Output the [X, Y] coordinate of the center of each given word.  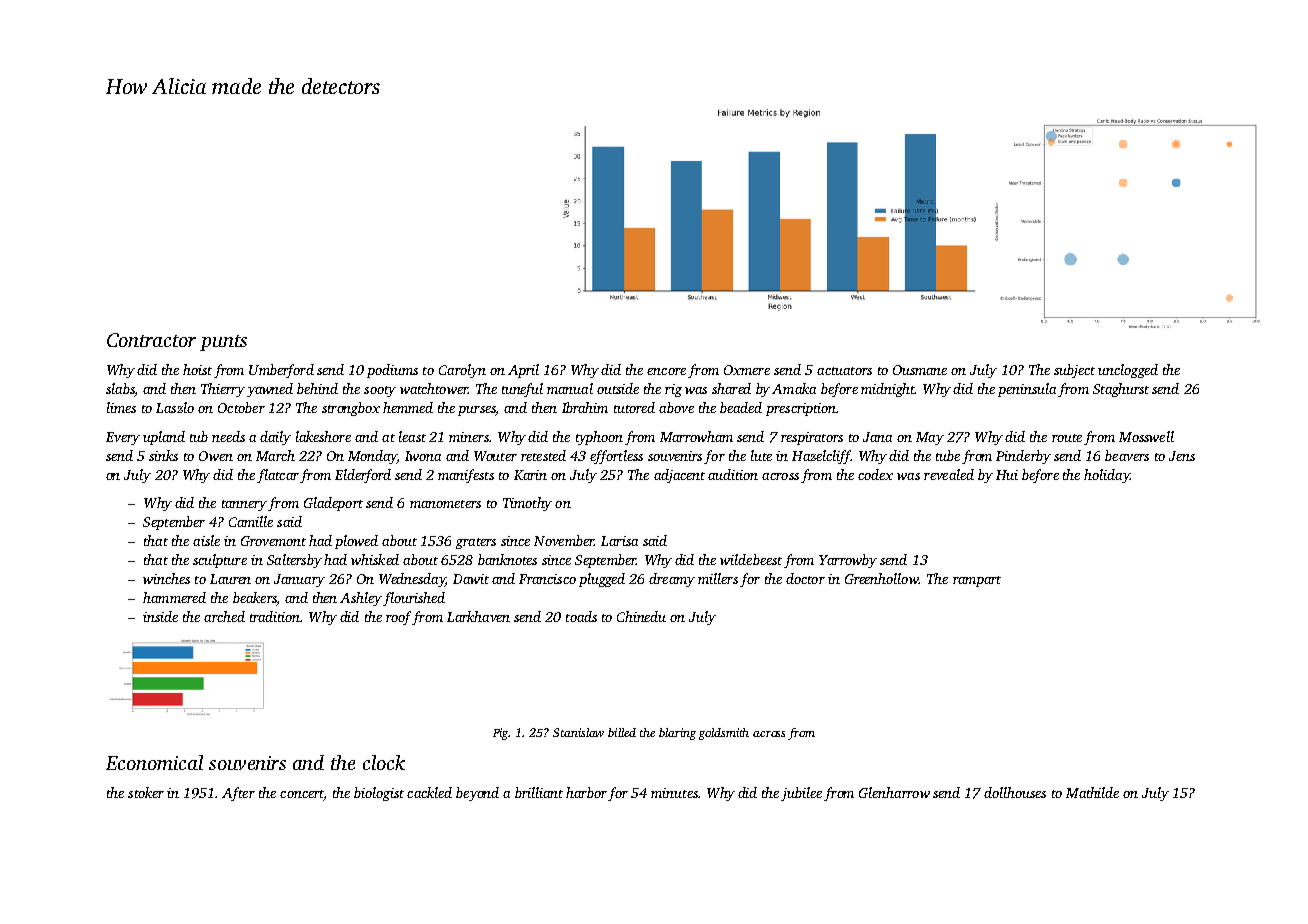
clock [384, 762]
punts [223, 343]
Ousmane [920, 370]
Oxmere [747, 370]
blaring [677, 734]
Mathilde [1092, 792]
